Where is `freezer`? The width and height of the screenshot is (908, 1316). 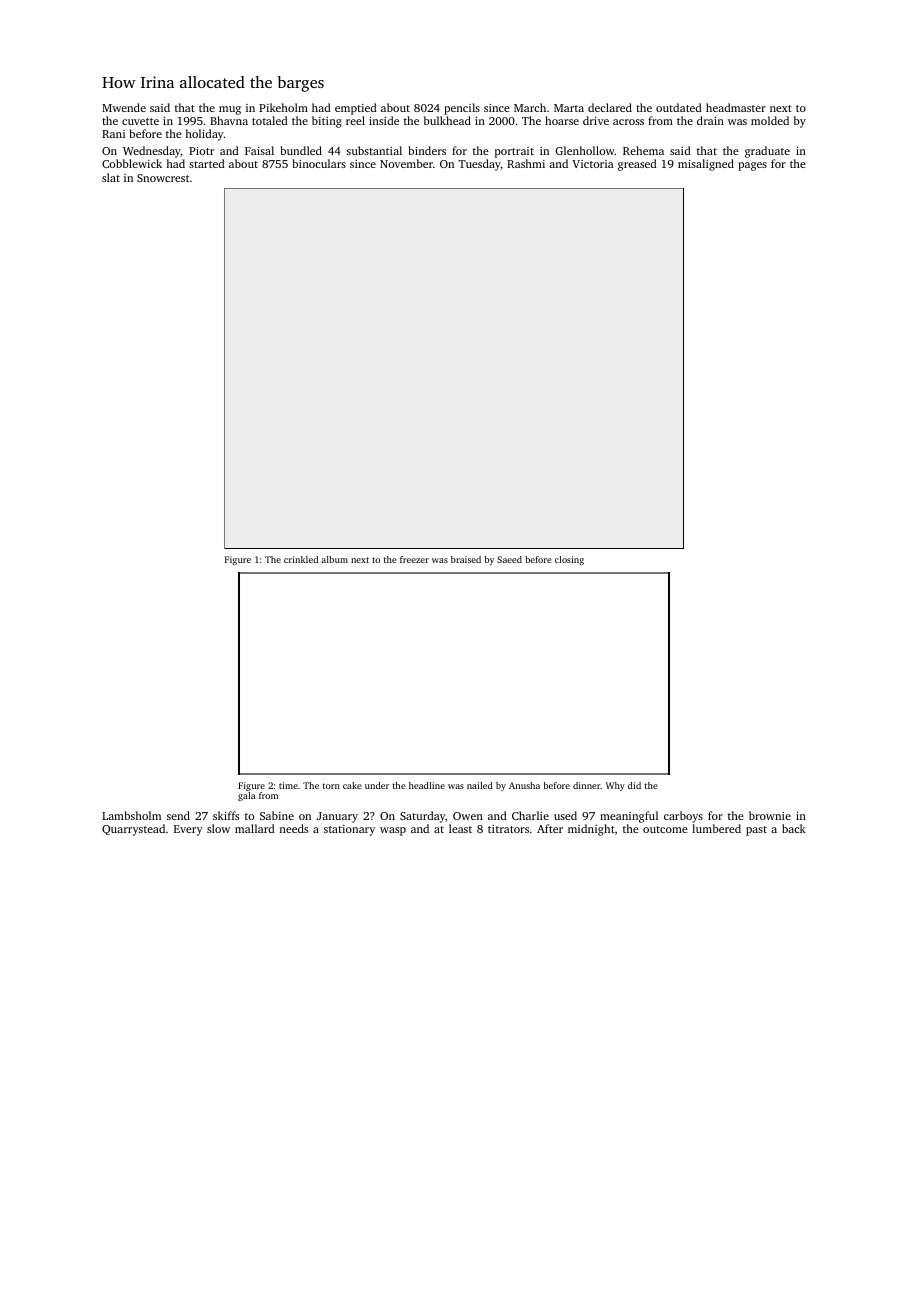
freezer is located at coordinates (414, 559).
